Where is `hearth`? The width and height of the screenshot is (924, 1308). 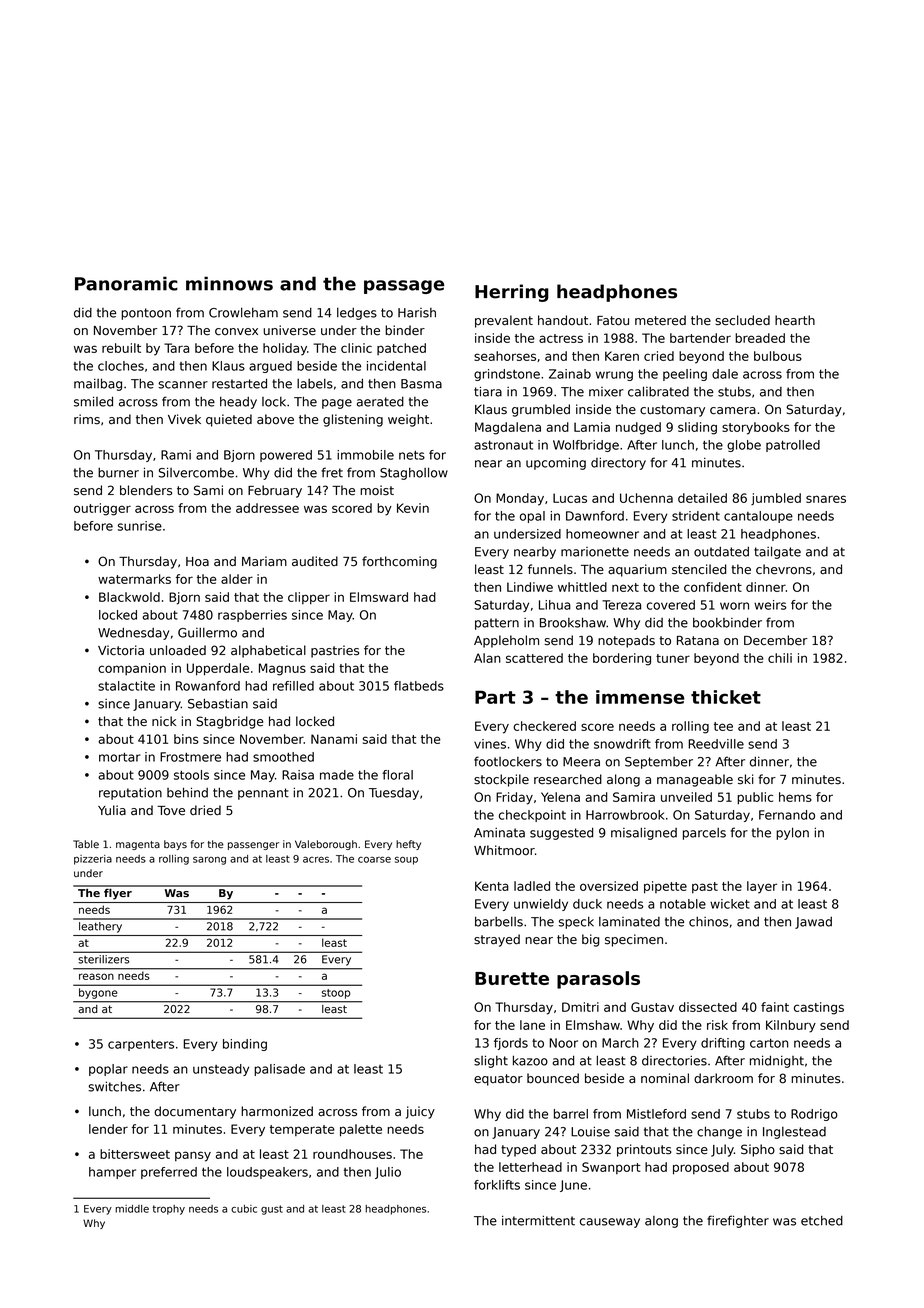
hearth is located at coordinates (795, 320).
